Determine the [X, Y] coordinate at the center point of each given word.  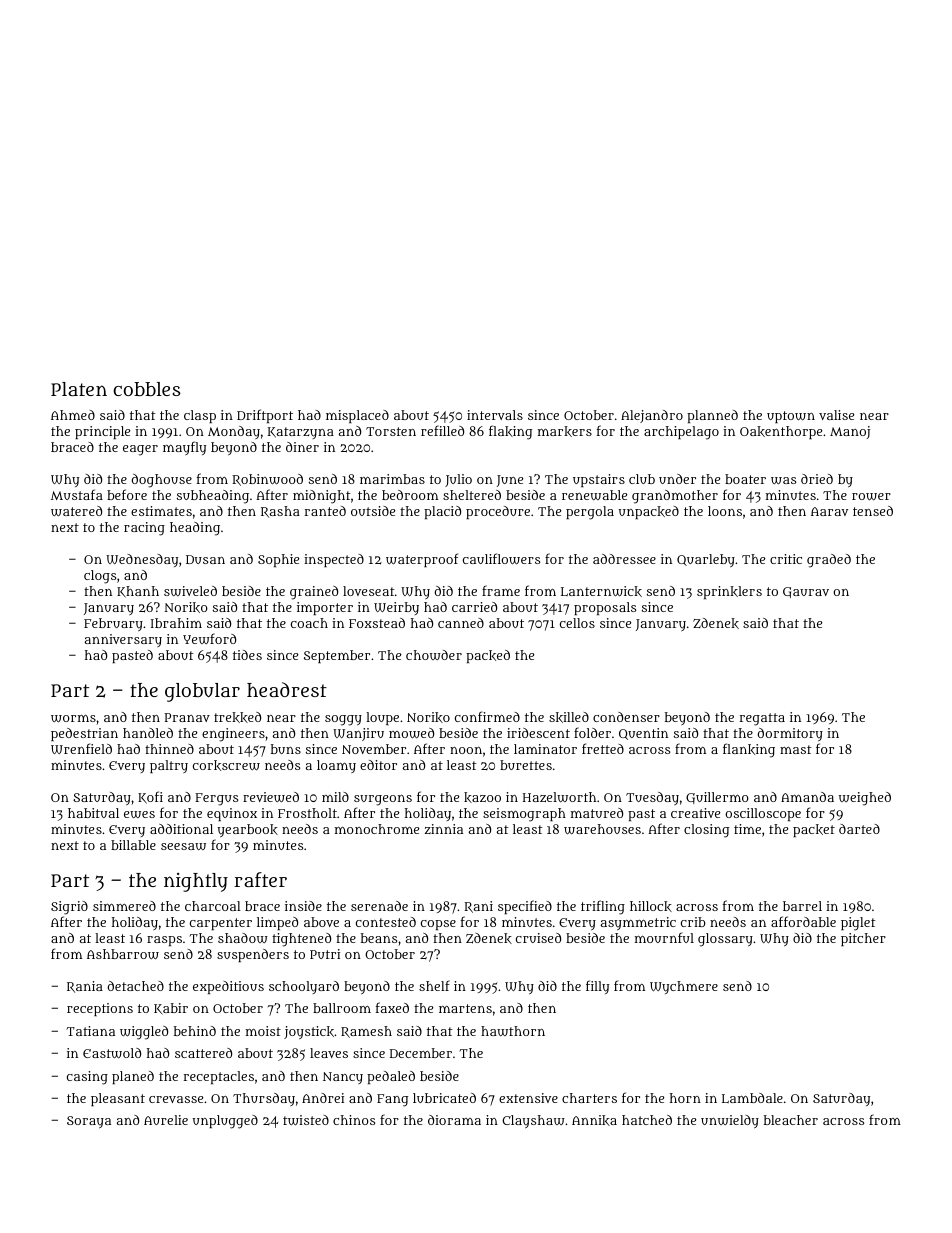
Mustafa [77, 494]
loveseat [369, 591]
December [421, 1053]
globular [202, 692]
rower [871, 497]
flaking [510, 432]
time [747, 829]
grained [314, 593]
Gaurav [806, 592]
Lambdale [752, 1098]
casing [87, 1078]
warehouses [602, 829]
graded [829, 561]
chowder [434, 655]
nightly [196, 882]
